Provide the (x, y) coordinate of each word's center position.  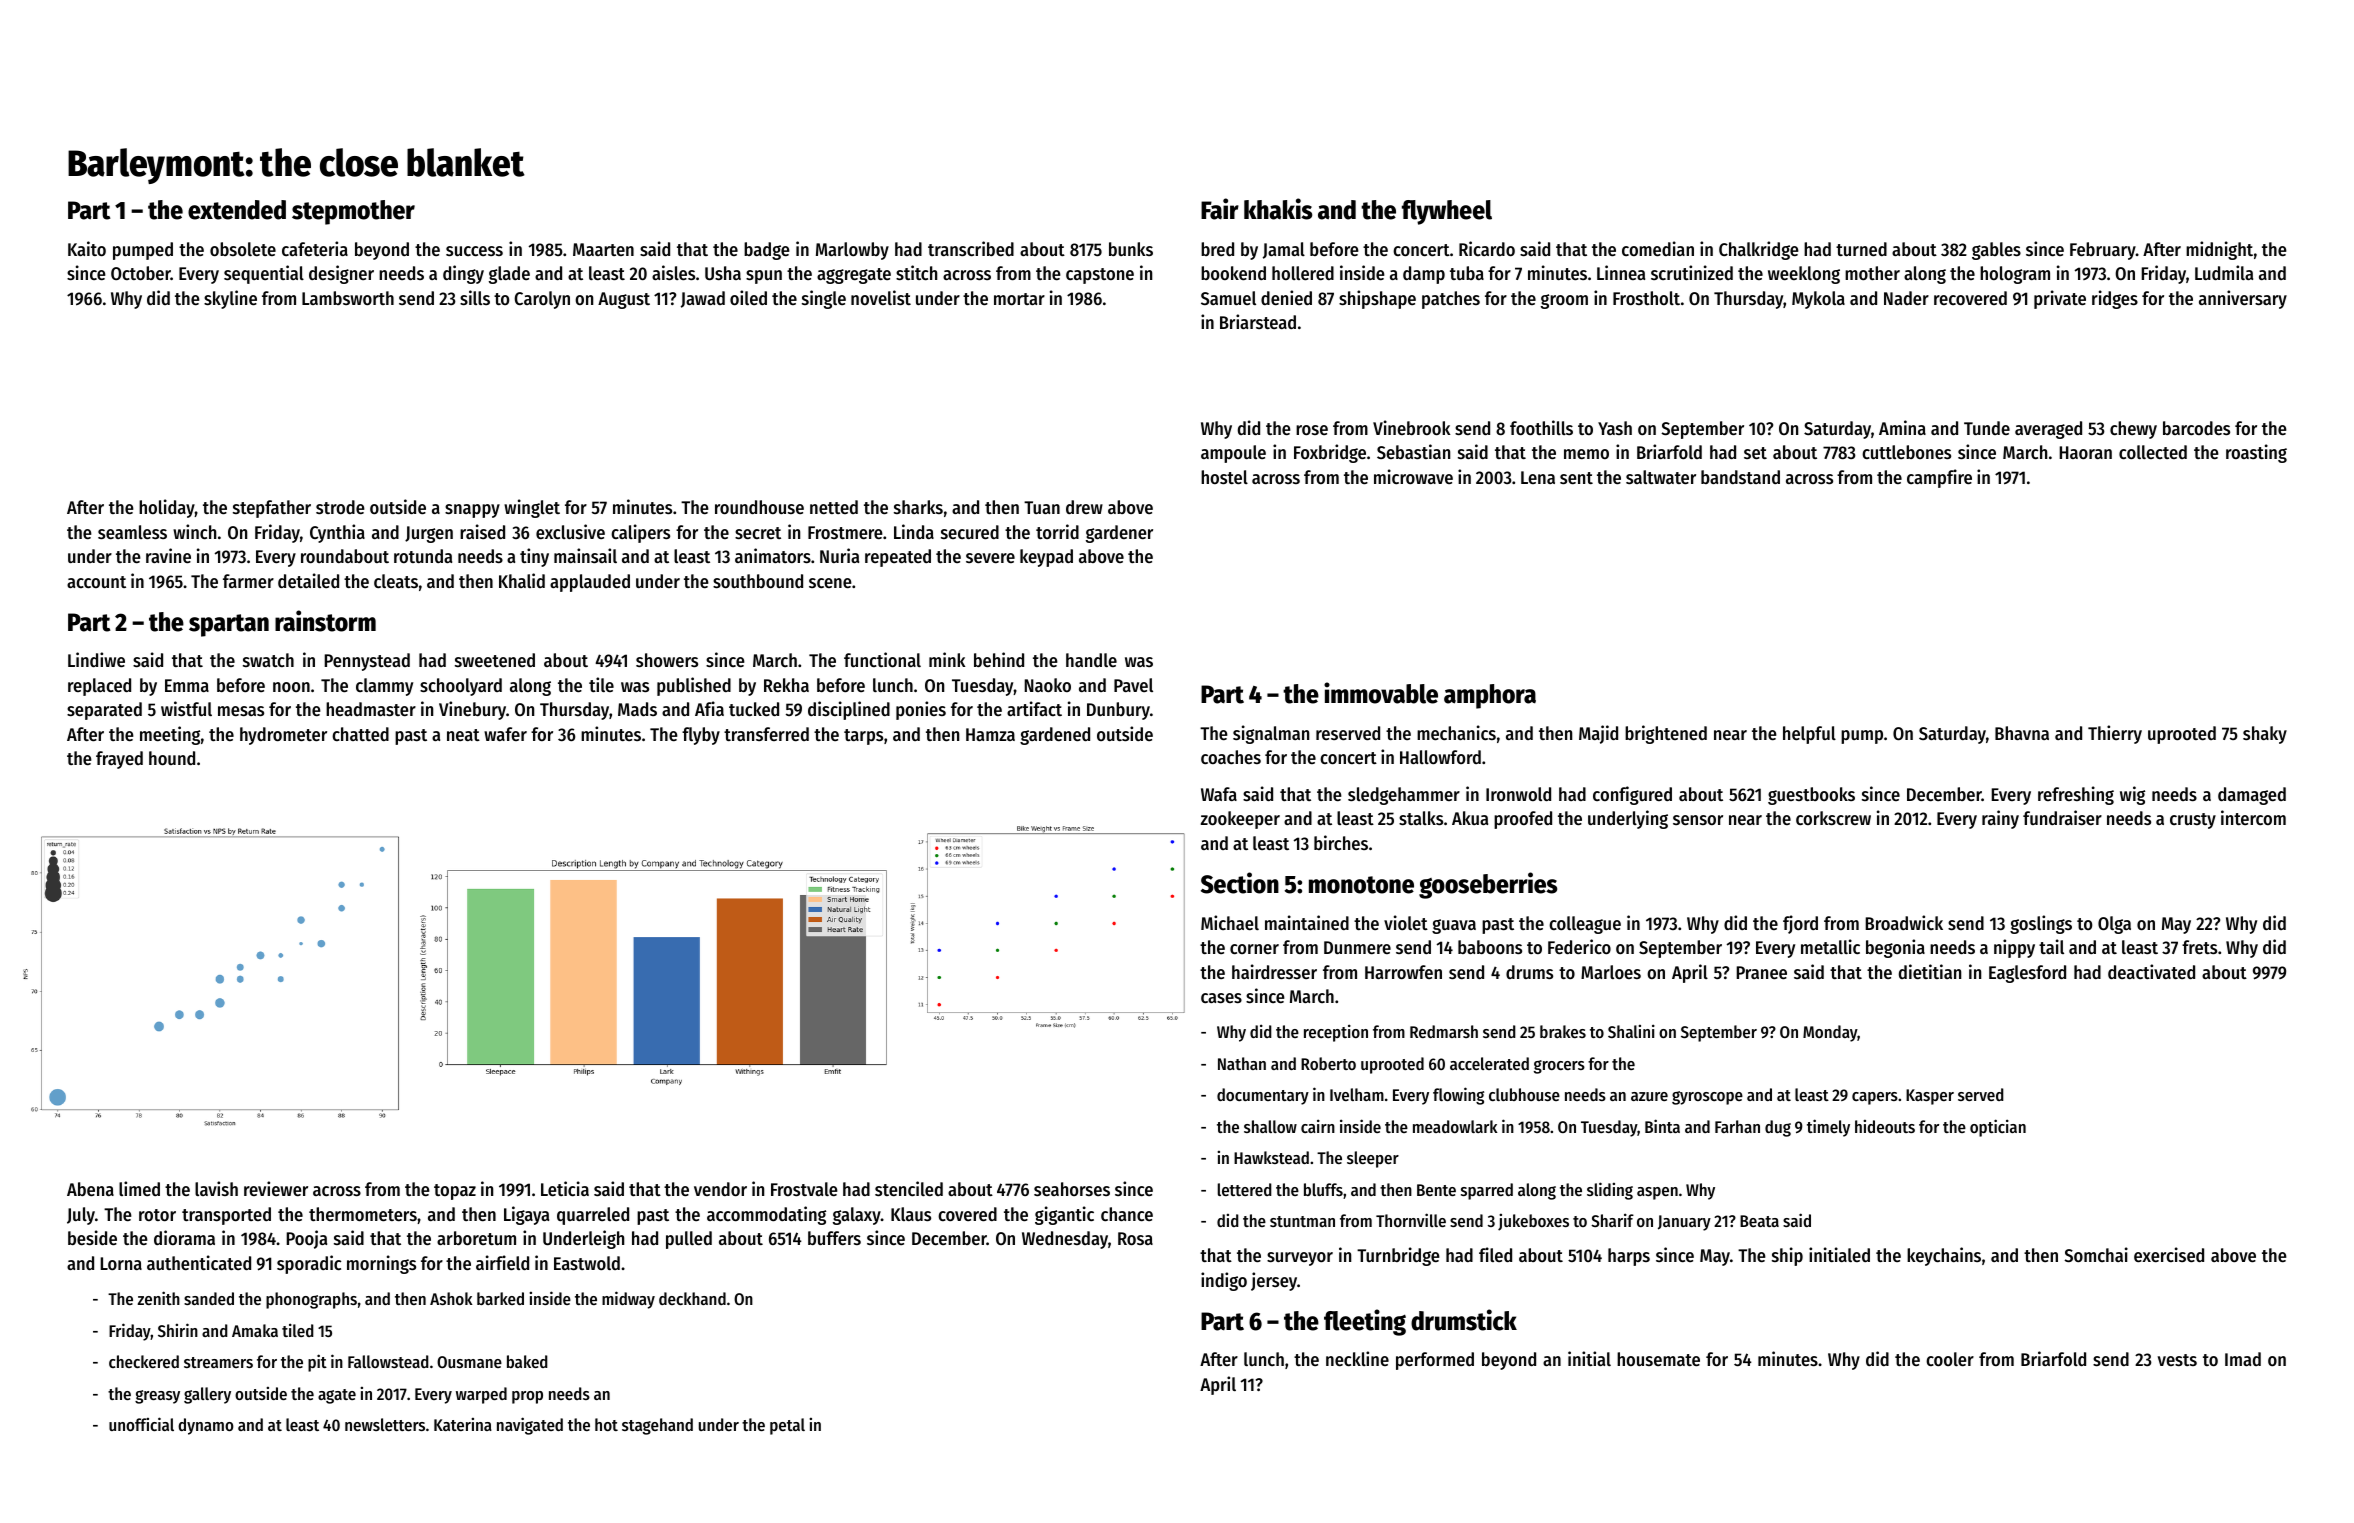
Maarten (603, 249)
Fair (1220, 209)
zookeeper (1240, 820)
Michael (1230, 922)
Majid (1598, 734)
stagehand (657, 1426)
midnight (2219, 250)
